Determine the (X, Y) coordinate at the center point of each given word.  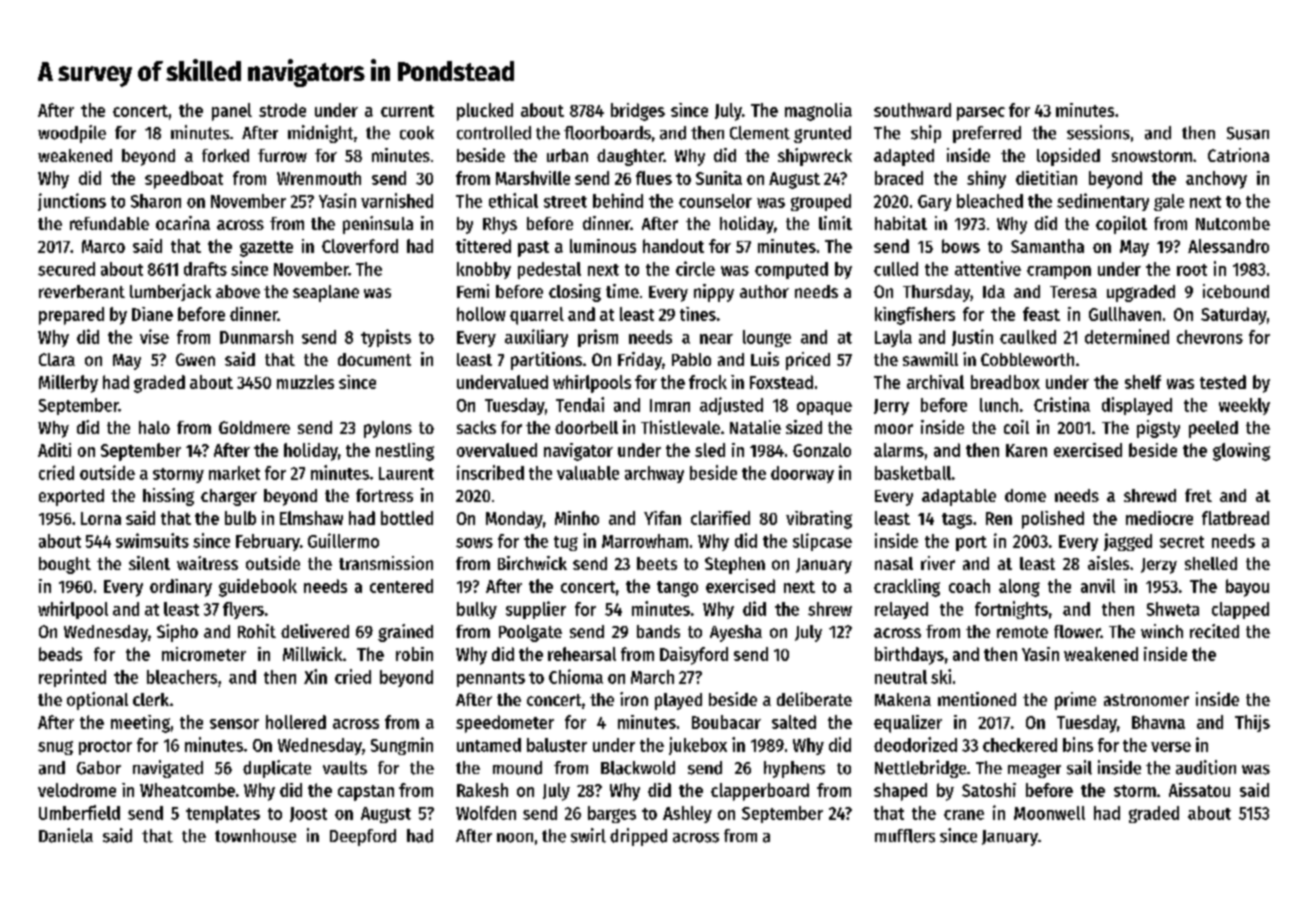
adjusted (731, 406)
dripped (638, 837)
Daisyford (694, 656)
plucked (485, 112)
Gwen (195, 359)
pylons (388, 429)
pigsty (1158, 429)
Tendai (580, 404)
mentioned (977, 699)
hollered (296, 722)
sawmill (930, 359)
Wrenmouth (319, 178)
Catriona (1238, 155)
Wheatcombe (187, 790)
